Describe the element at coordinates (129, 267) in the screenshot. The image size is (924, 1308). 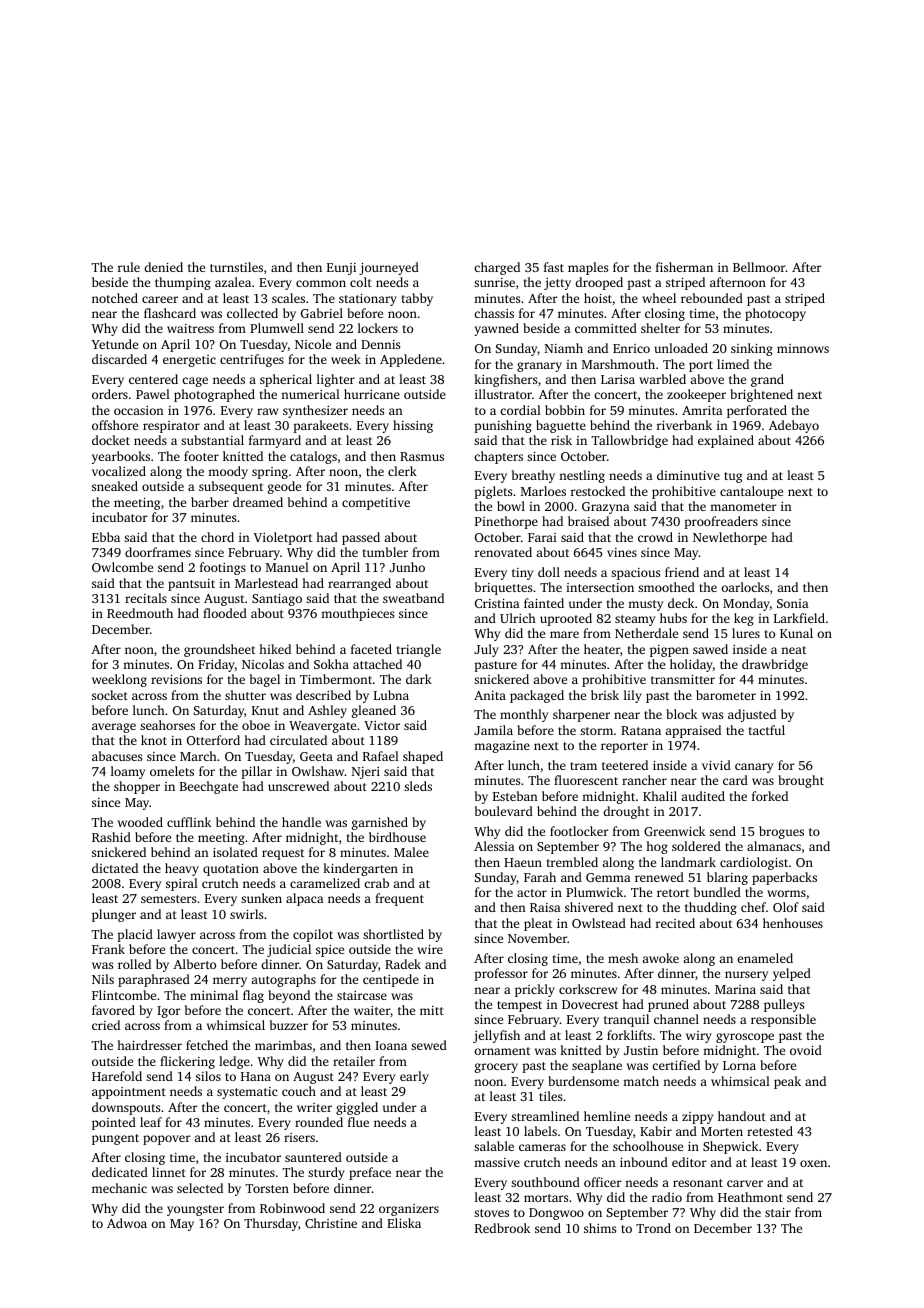
I see `rule` at that location.
